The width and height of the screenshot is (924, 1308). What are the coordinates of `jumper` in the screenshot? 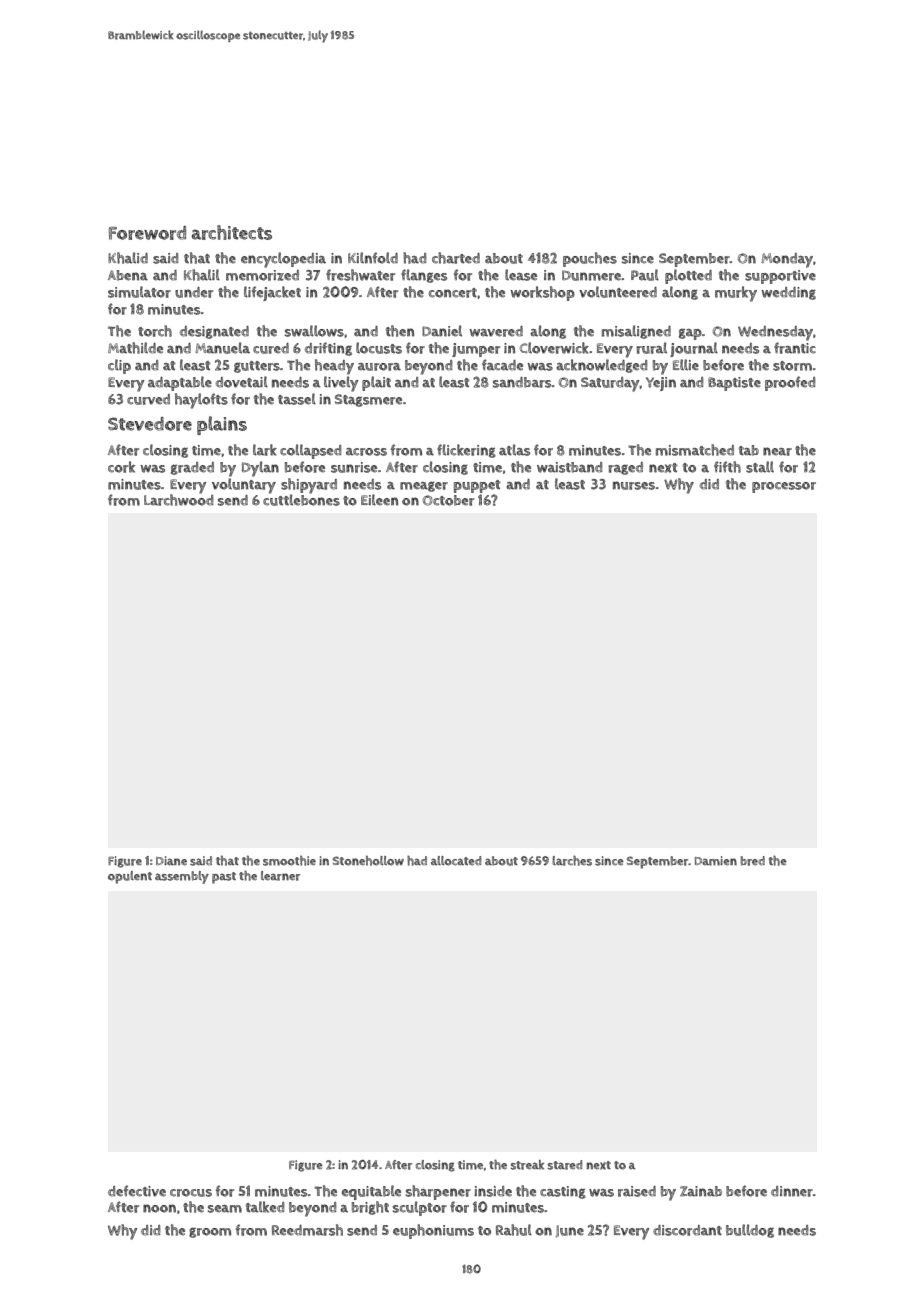 It's located at (476, 350).
